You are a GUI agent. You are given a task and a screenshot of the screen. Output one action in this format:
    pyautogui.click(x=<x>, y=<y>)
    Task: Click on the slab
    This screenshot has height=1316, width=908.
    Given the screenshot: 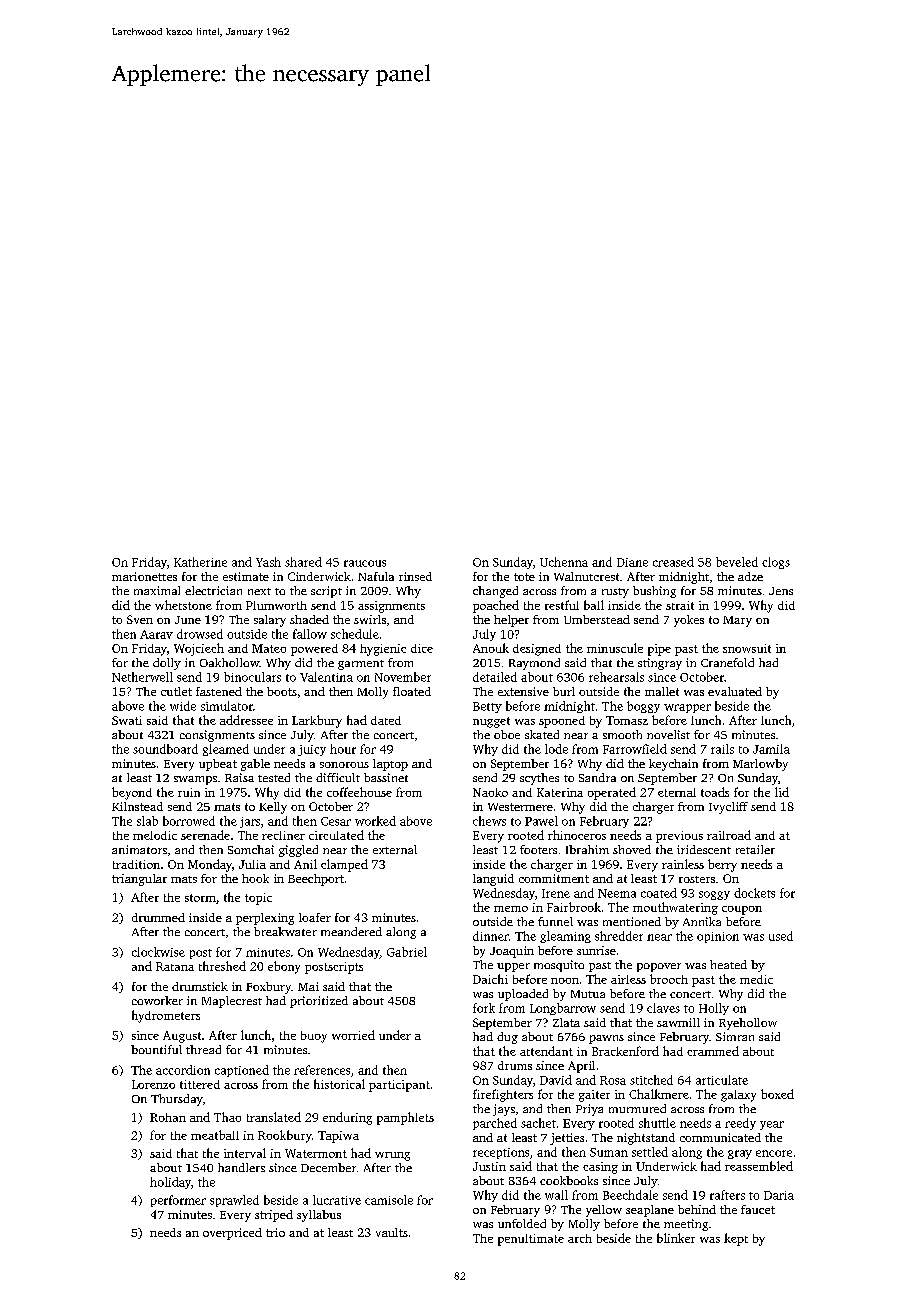 What is the action you would take?
    pyautogui.click(x=147, y=821)
